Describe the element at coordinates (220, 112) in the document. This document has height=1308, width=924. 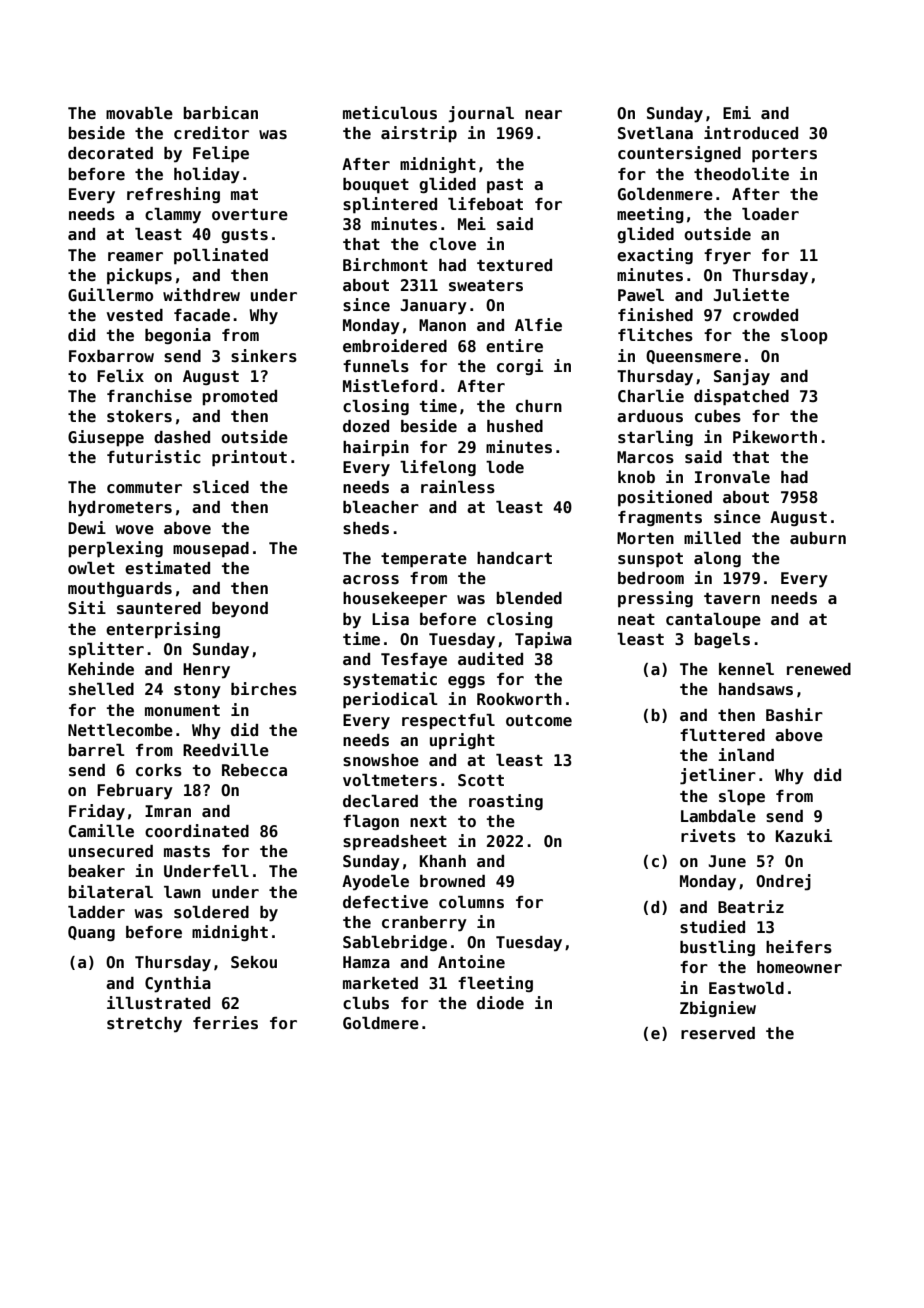
I see `barbican` at that location.
